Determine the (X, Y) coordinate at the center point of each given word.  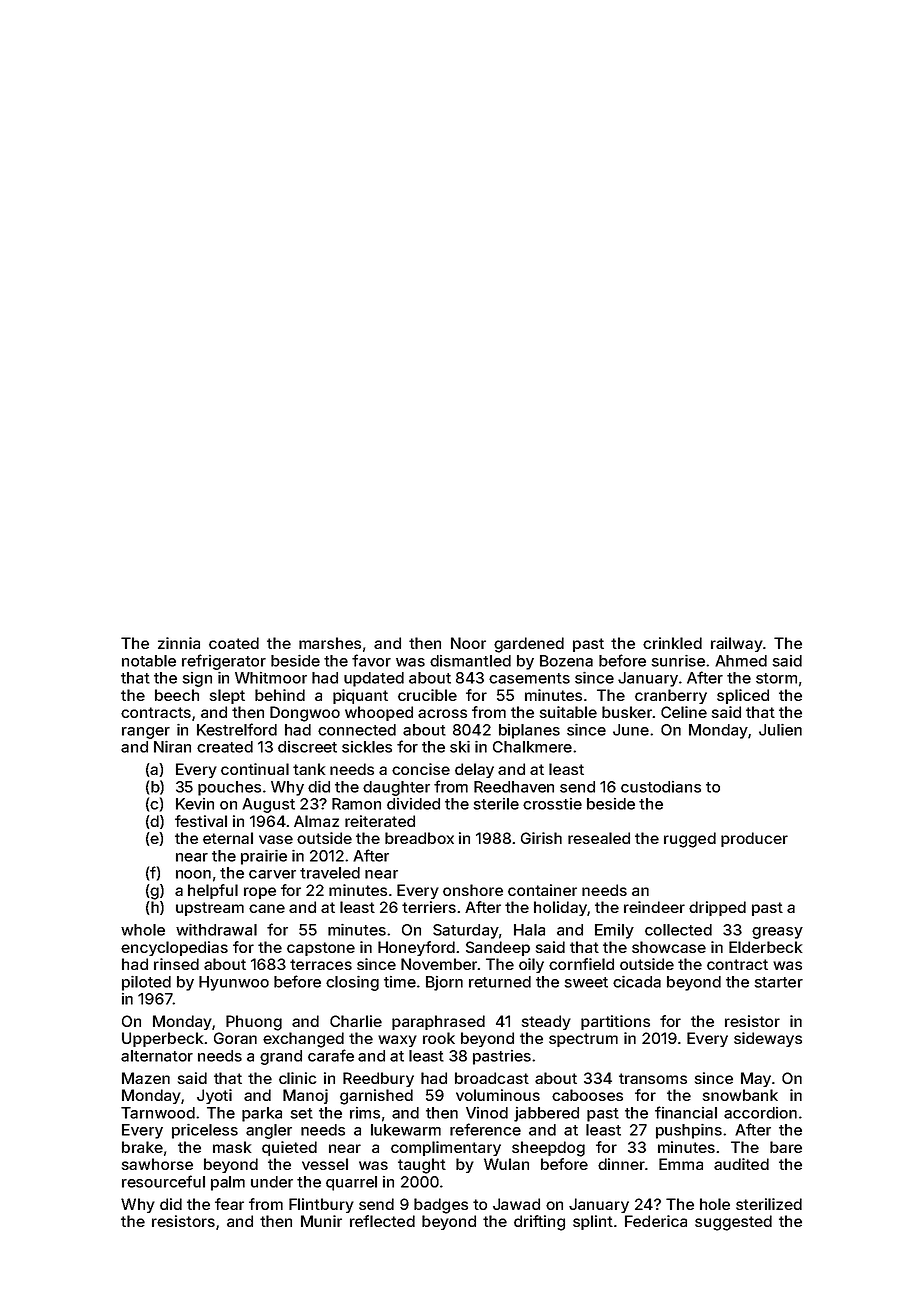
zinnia (179, 643)
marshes (330, 643)
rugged (690, 840)
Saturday (466, 931)
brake (142, 1147)
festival (201, 821)
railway (737, 644)
